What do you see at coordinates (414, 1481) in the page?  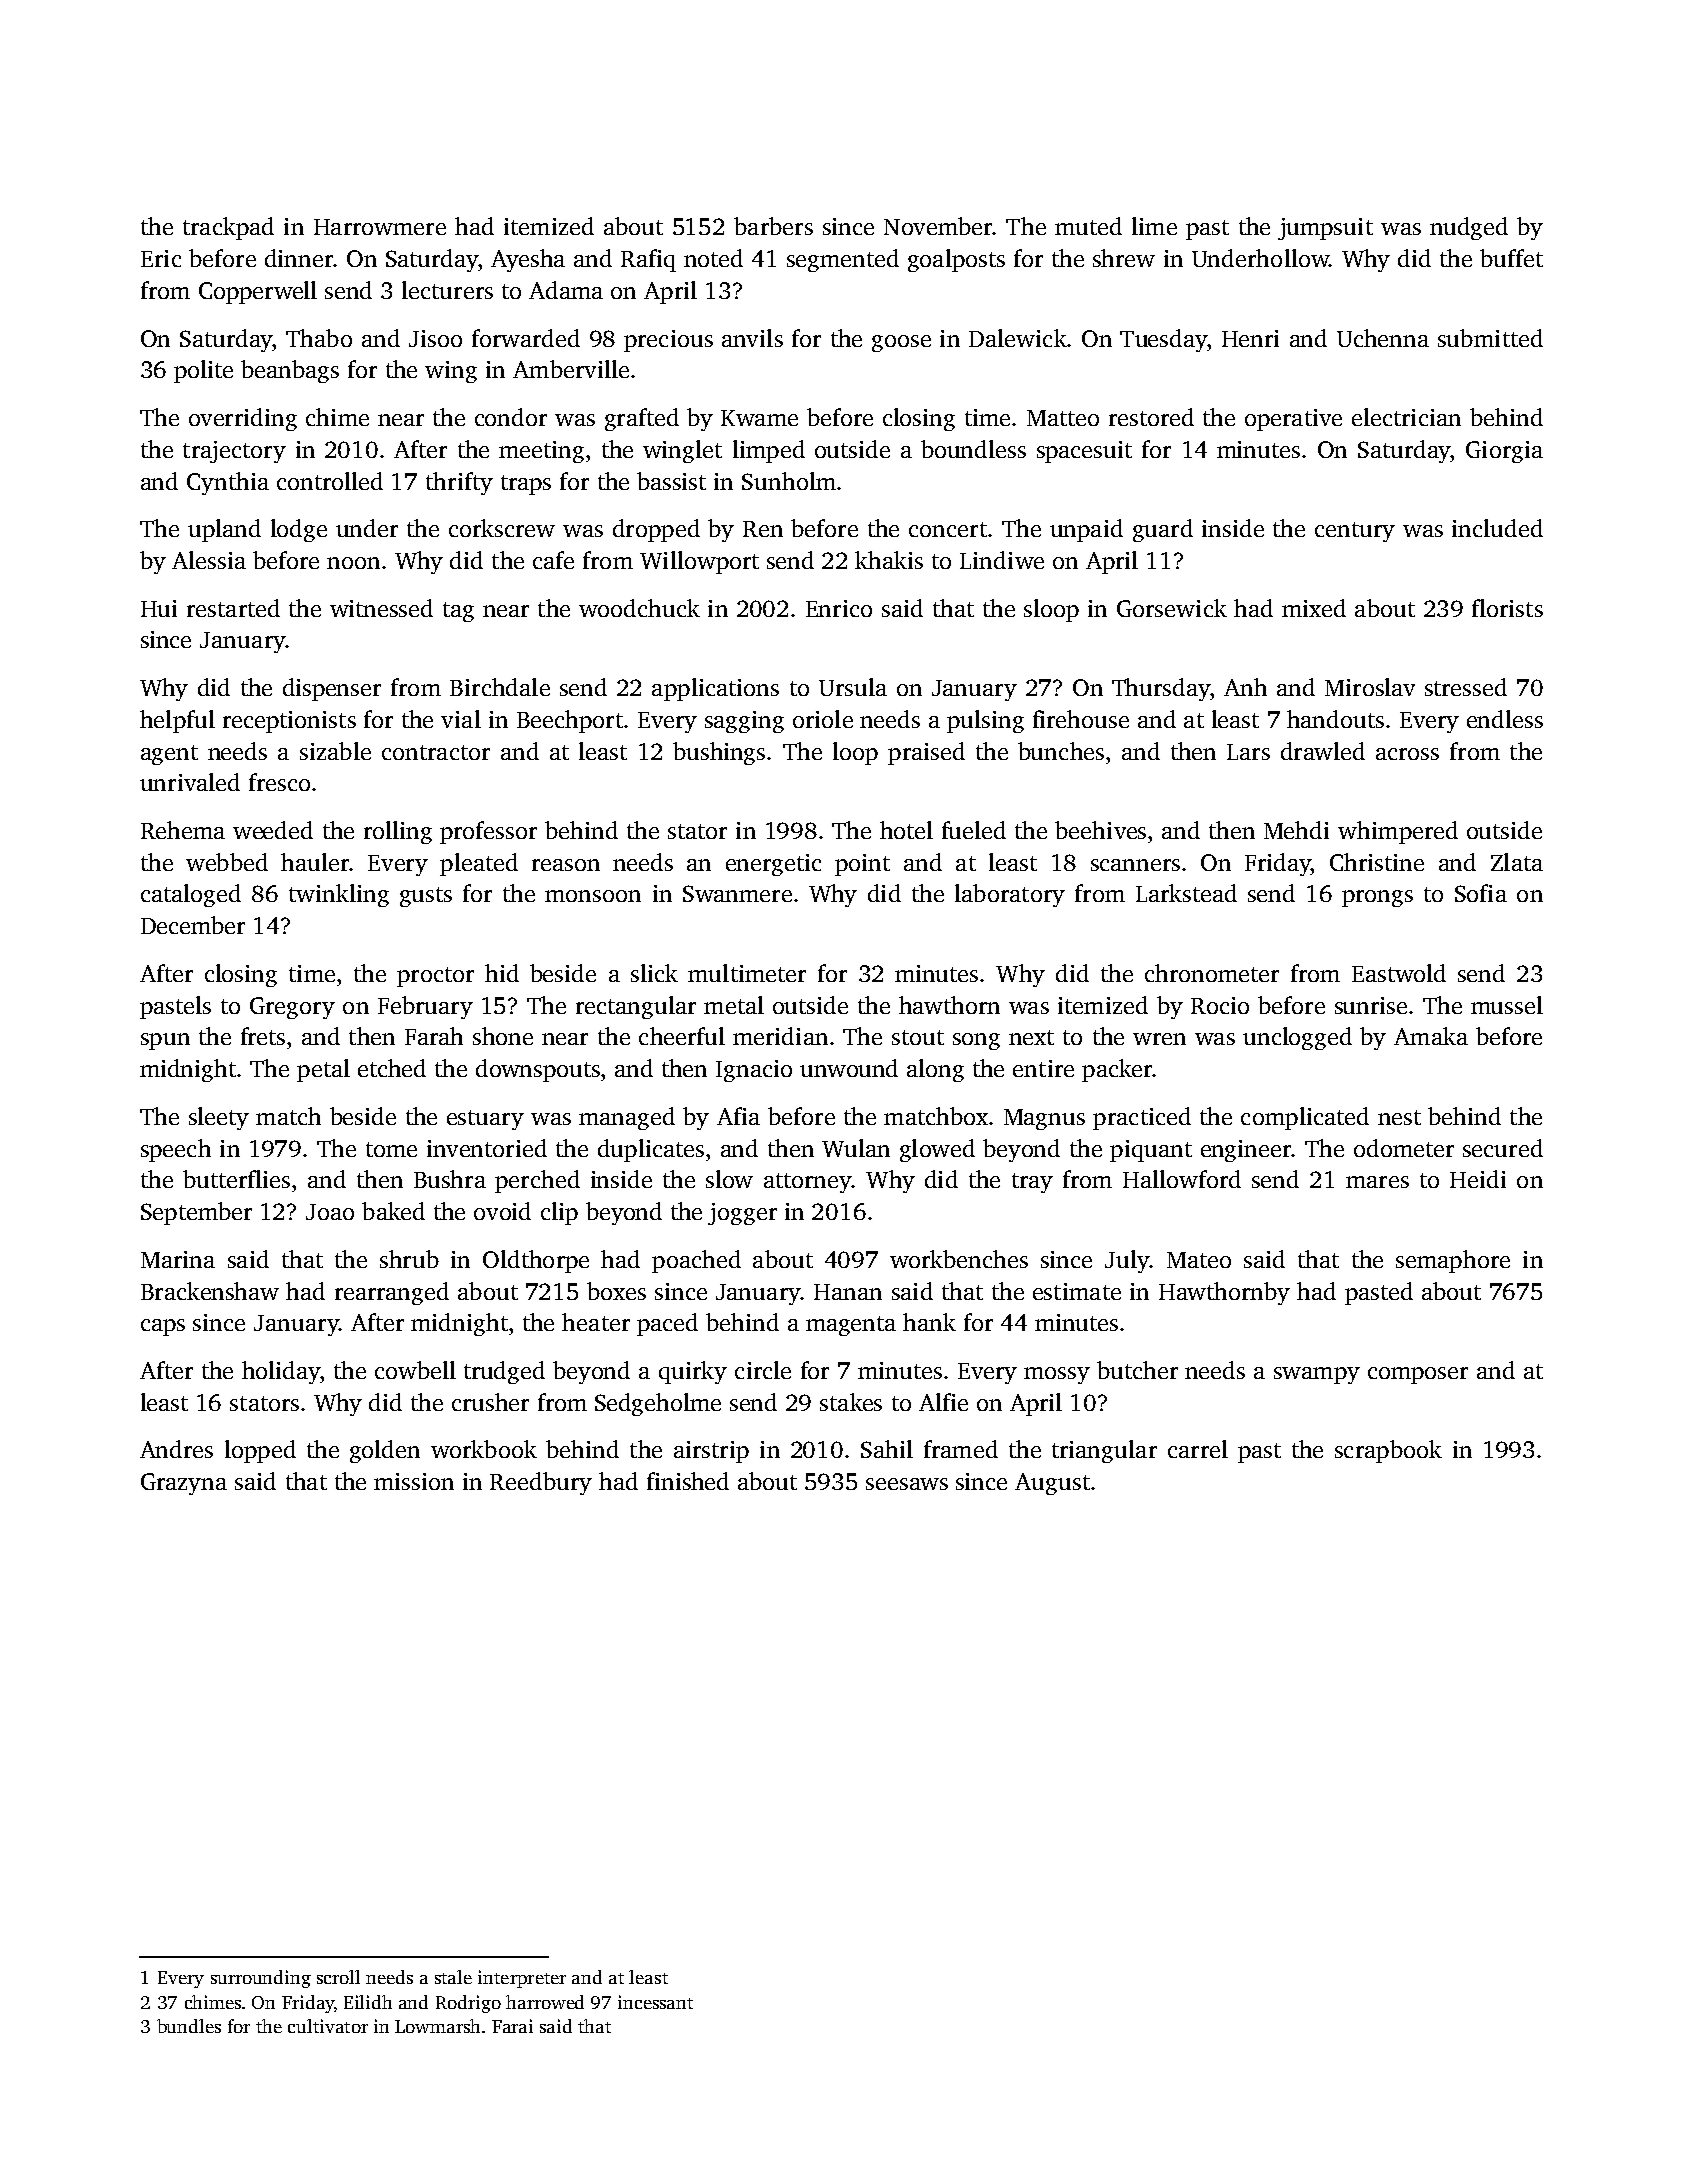 I see `mission` at bounding box center [414, 1481].
